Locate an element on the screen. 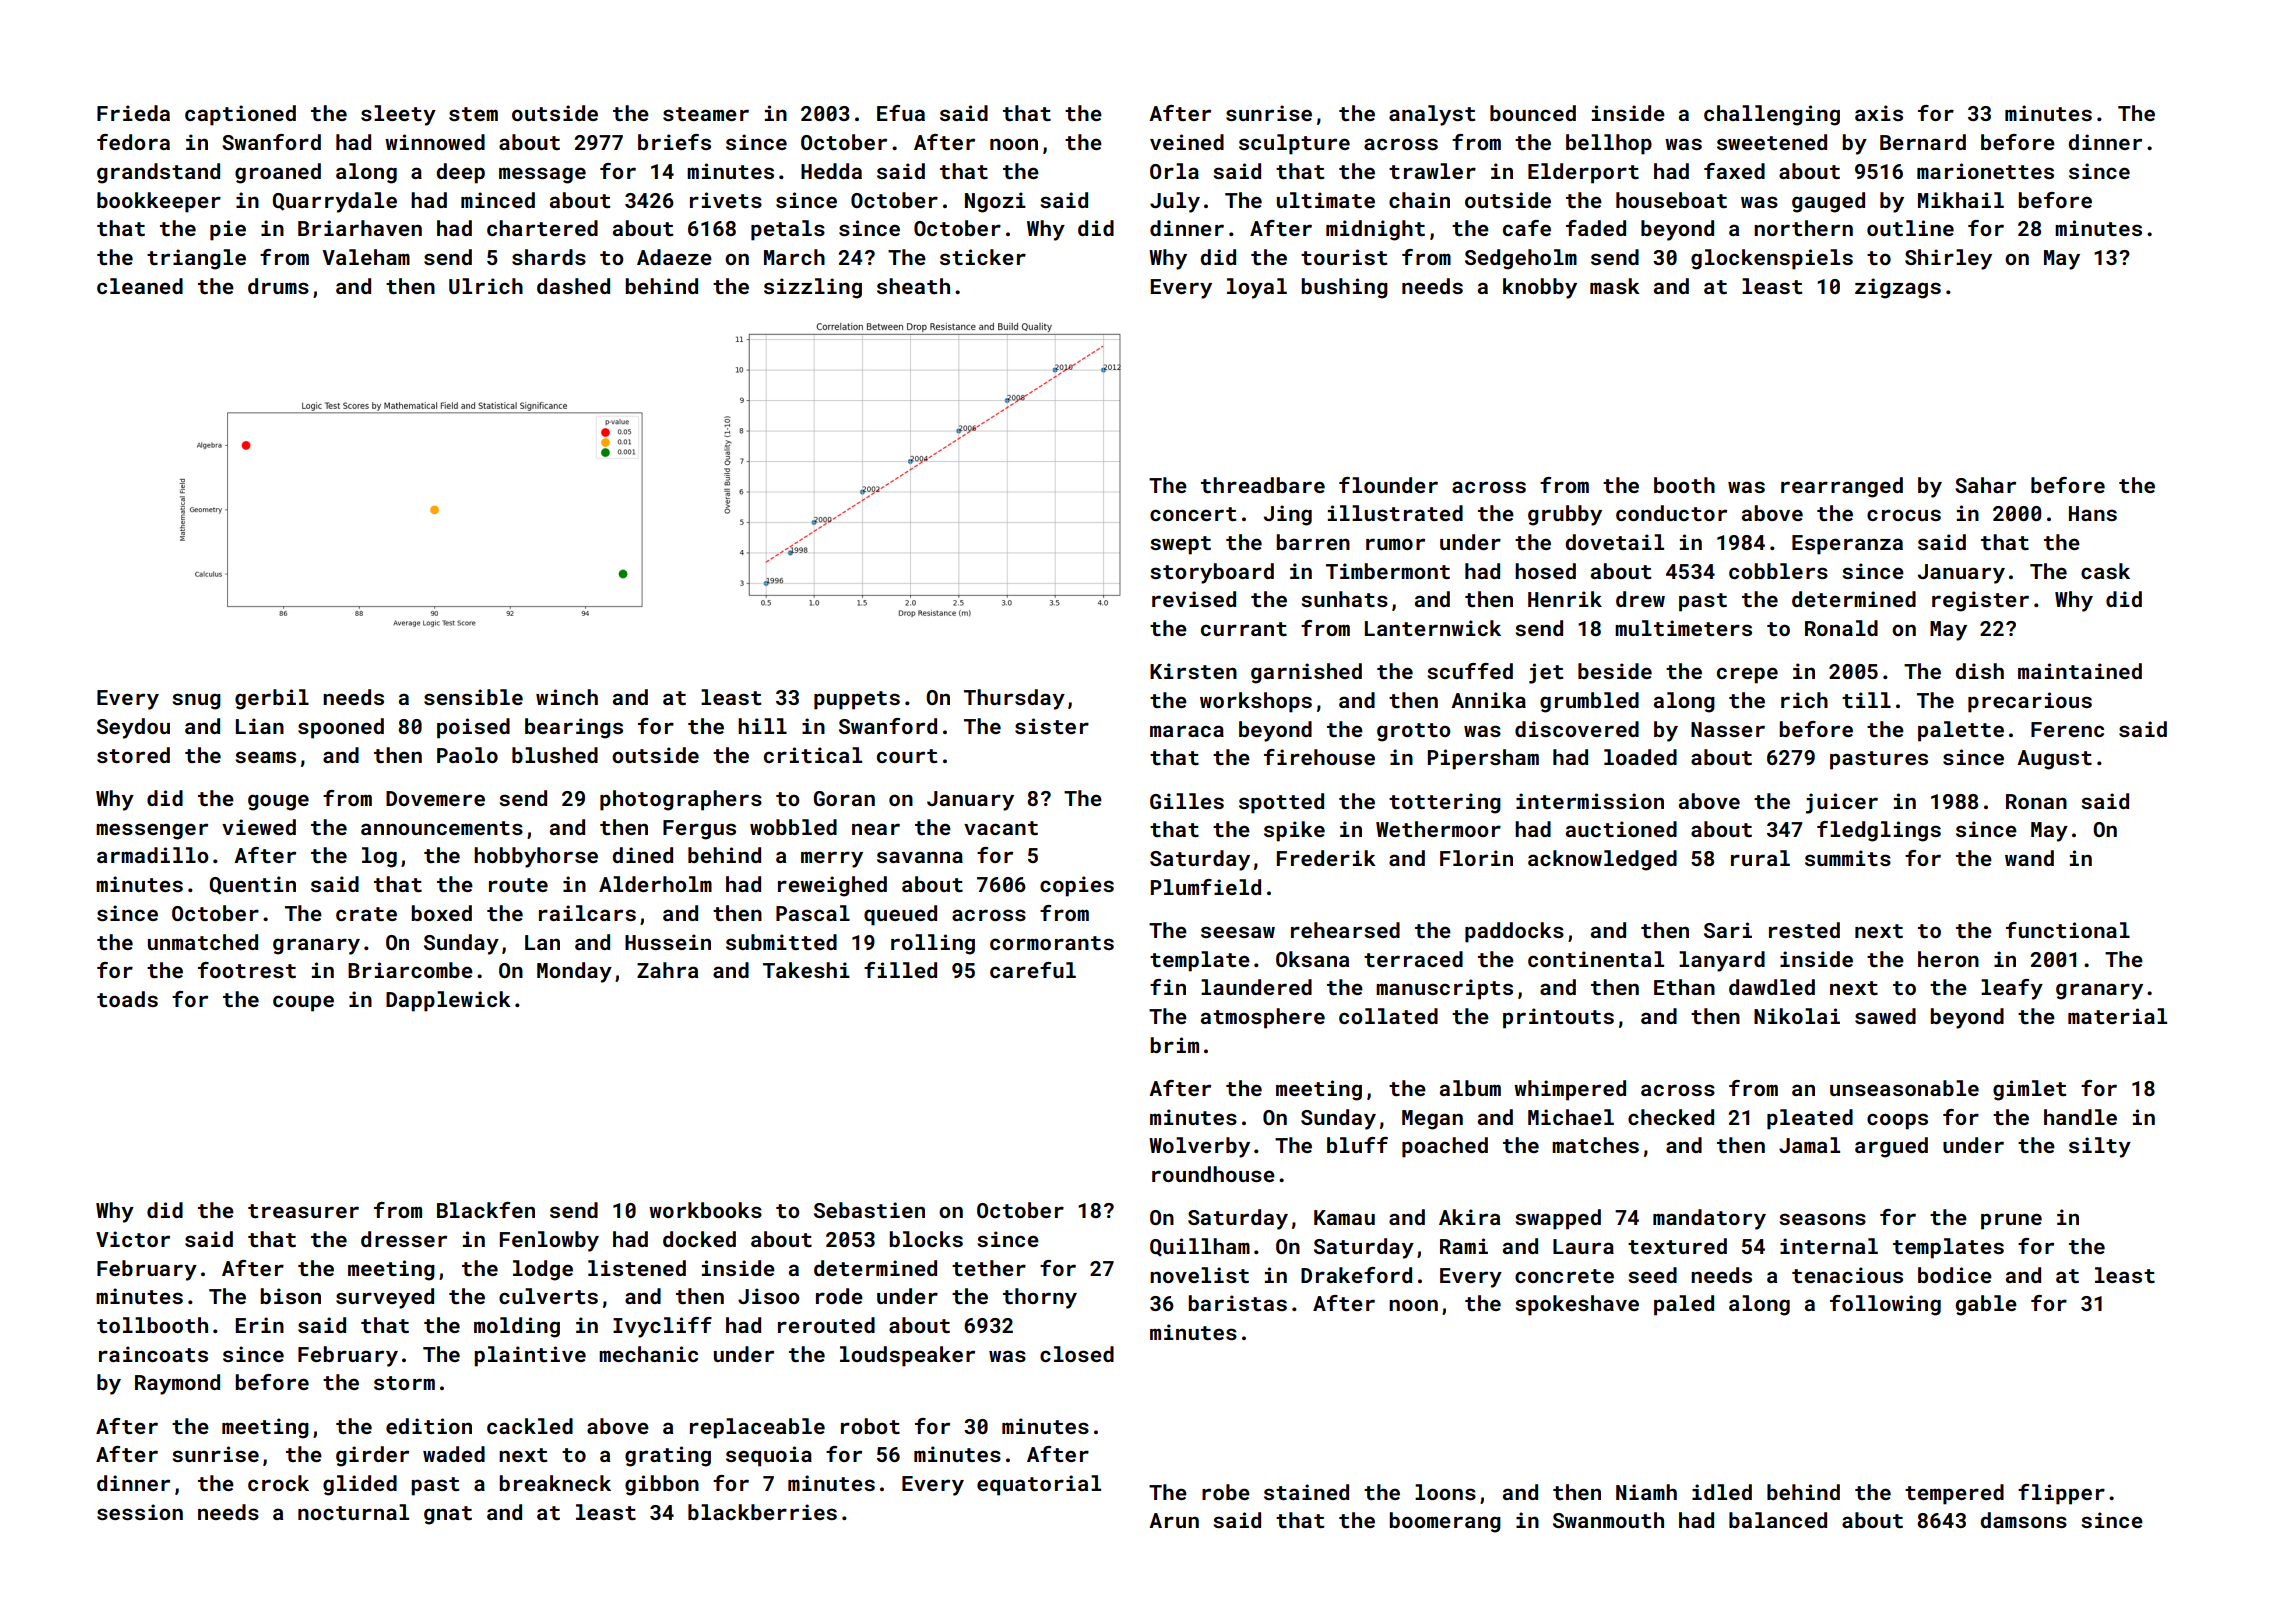 The width and height of the screenshot is (2269, 1605). Arun is located at coordinates (1174, 1520).
